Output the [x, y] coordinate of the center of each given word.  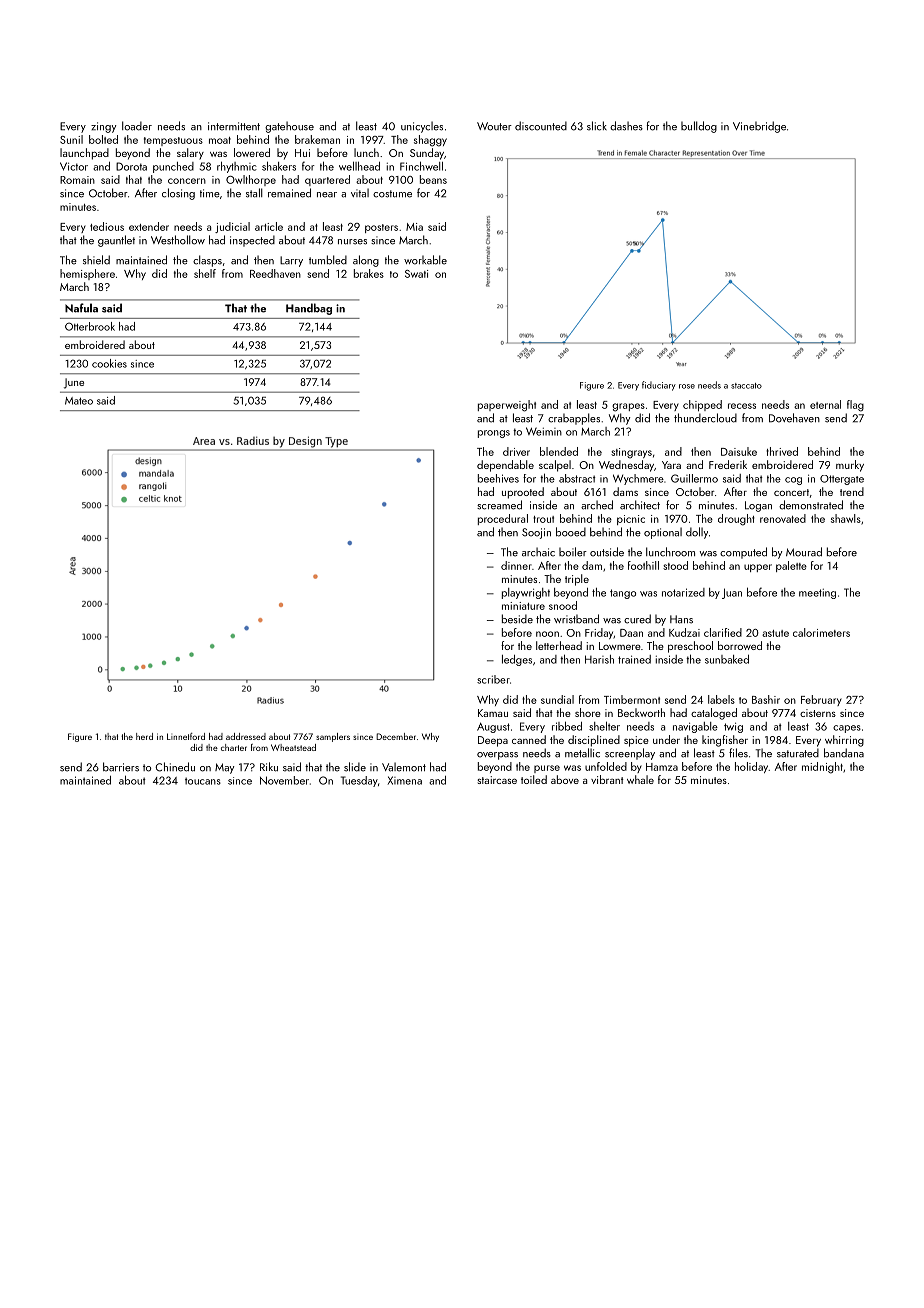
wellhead [359, 166]
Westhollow [178, 240]
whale [640, 779]
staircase [497, 780]
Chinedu [175, 767]
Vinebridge [759, 127]
